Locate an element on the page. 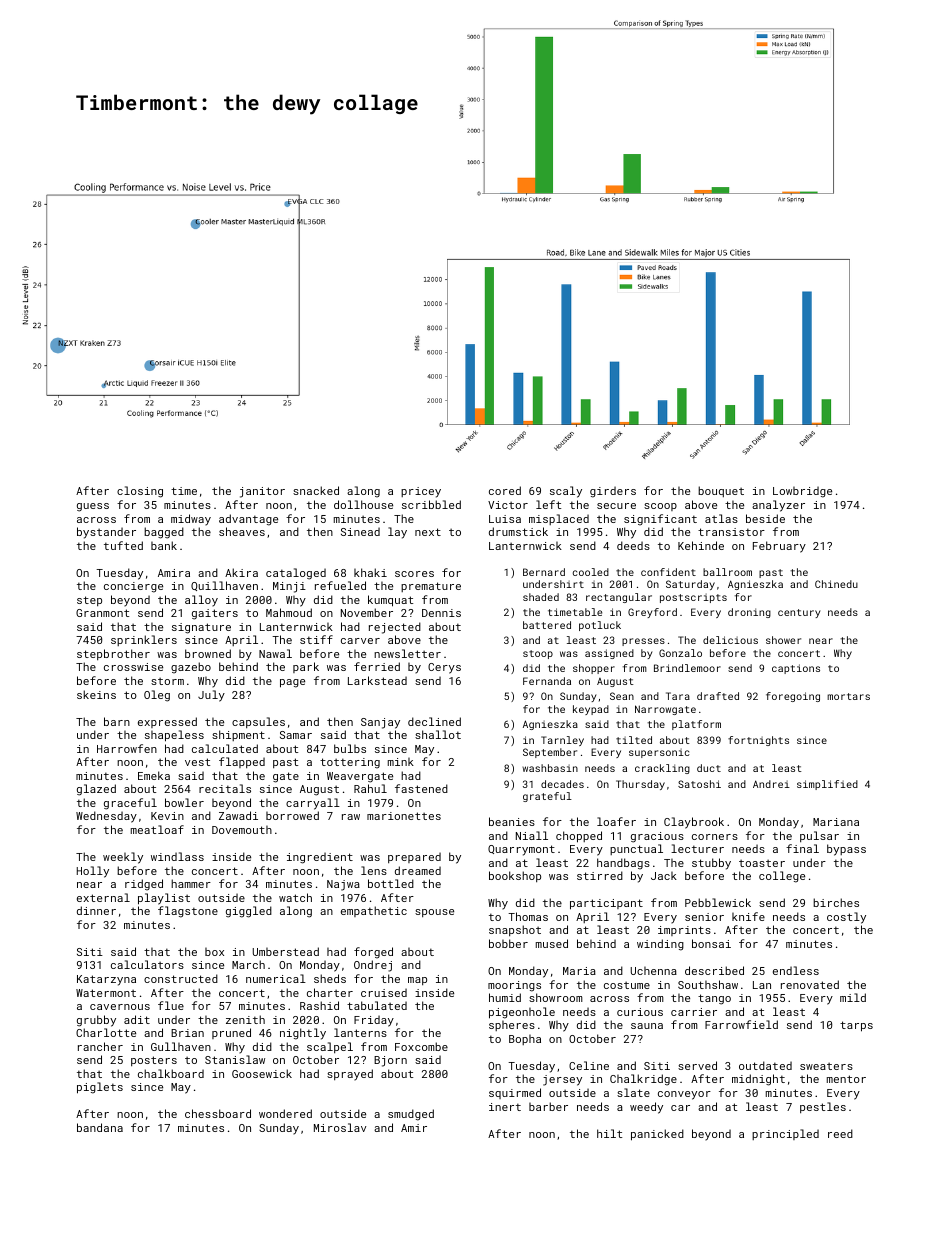  Pebblewick is located at coordinates (718, 902).
